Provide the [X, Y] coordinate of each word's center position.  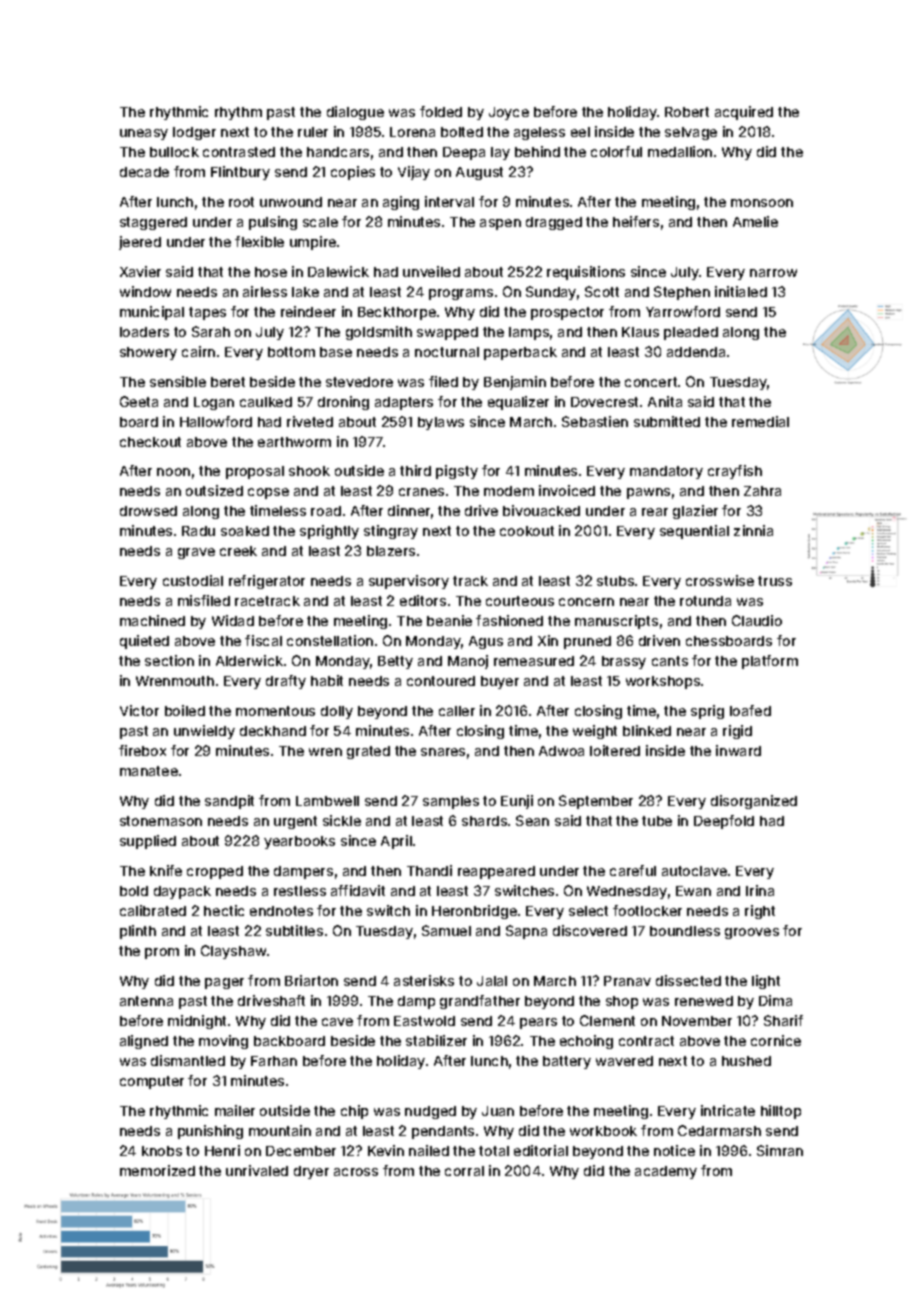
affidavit [358, 890]
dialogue [355, 113]
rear [655, 512]
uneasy [144, 134]
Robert [687, 112]
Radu [198, 531]
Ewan [693, 891]
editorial [541, 1150]
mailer [235, 1110]
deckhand [273, 731]
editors [423, 600]
